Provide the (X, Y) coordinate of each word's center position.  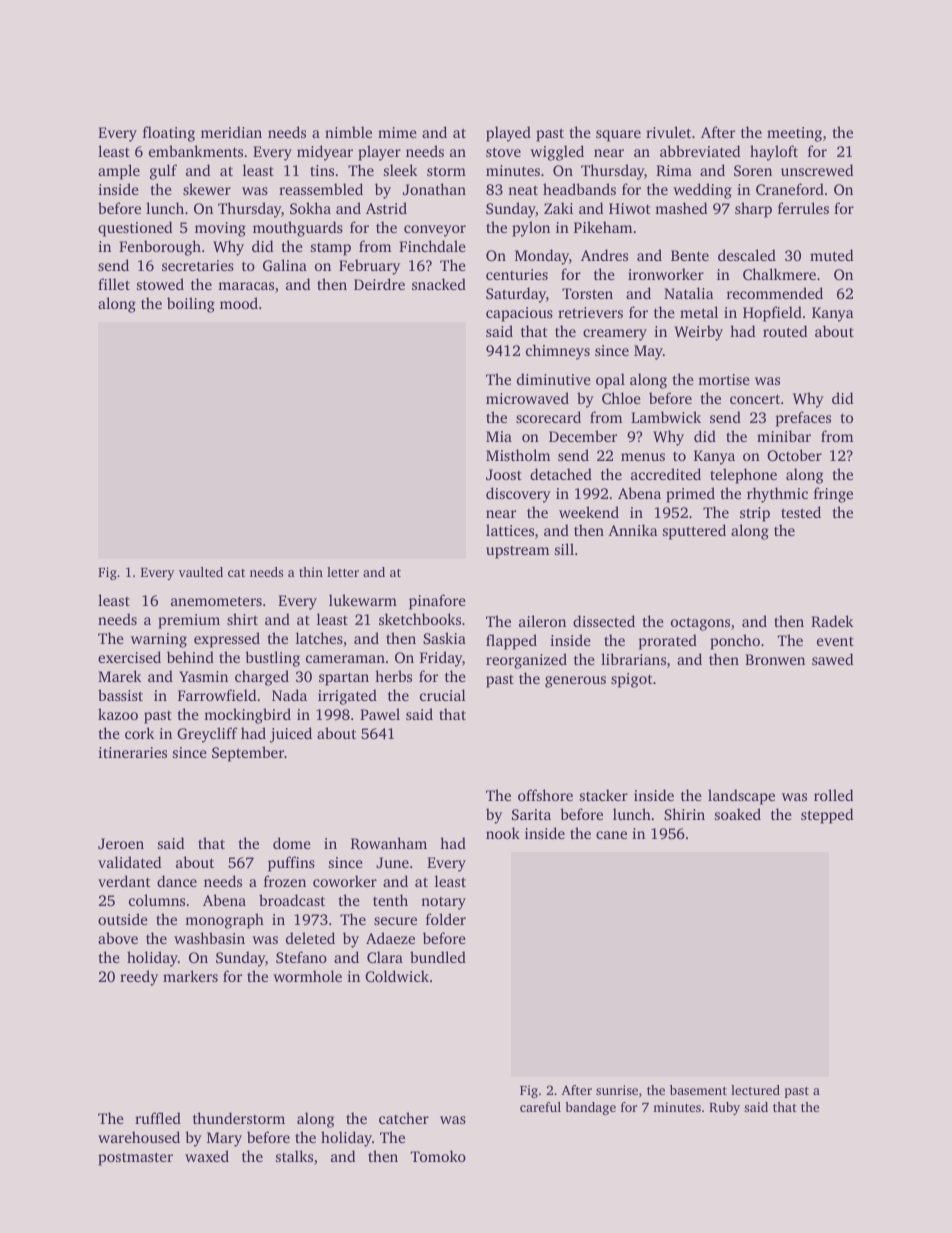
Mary (224, 1139)
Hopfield (772, 314)
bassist (120, 695)
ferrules (803, 208)
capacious (519, 314)
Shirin (684, 814)
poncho (735, 642)
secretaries (198, 265)
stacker (604, 795)
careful (540, 1107)
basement (698, 1090)
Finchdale (432, 246)
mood (239, 303)
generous (575, 682)
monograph (224, 921)
